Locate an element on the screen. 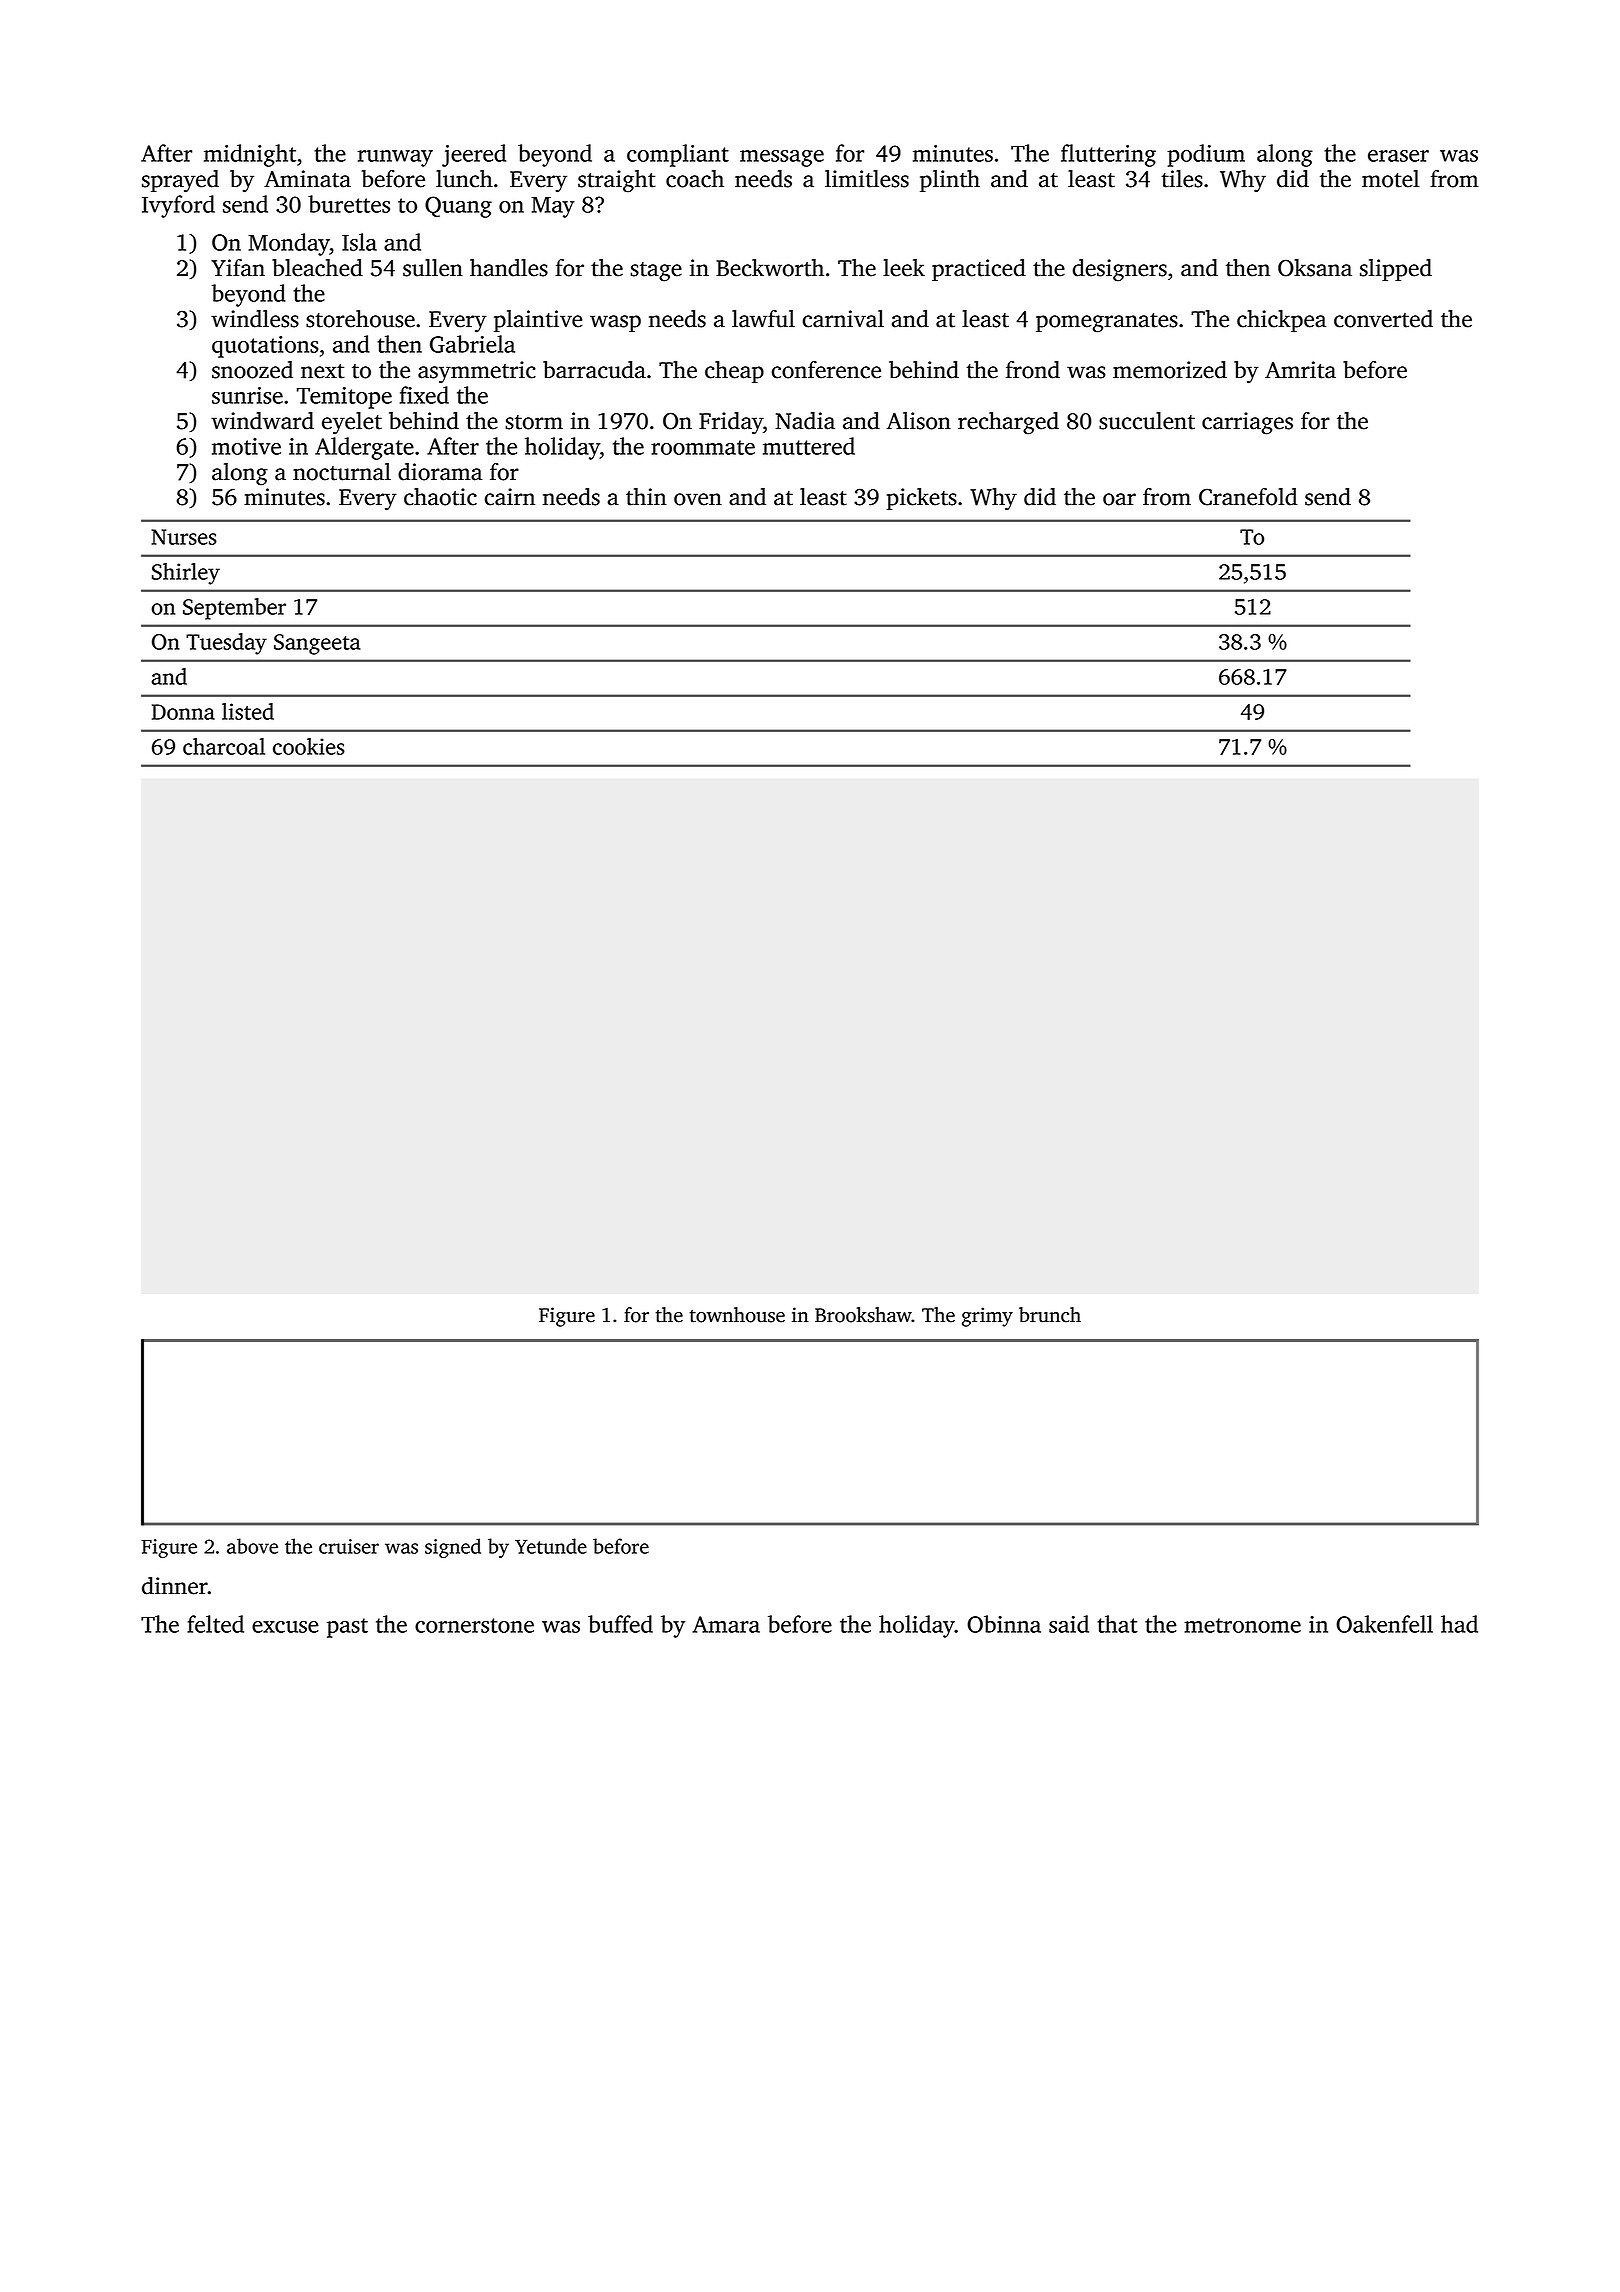 The height and width of the screenshot is (2292, 1620). Nurses is located at coordinates (184, 537).
